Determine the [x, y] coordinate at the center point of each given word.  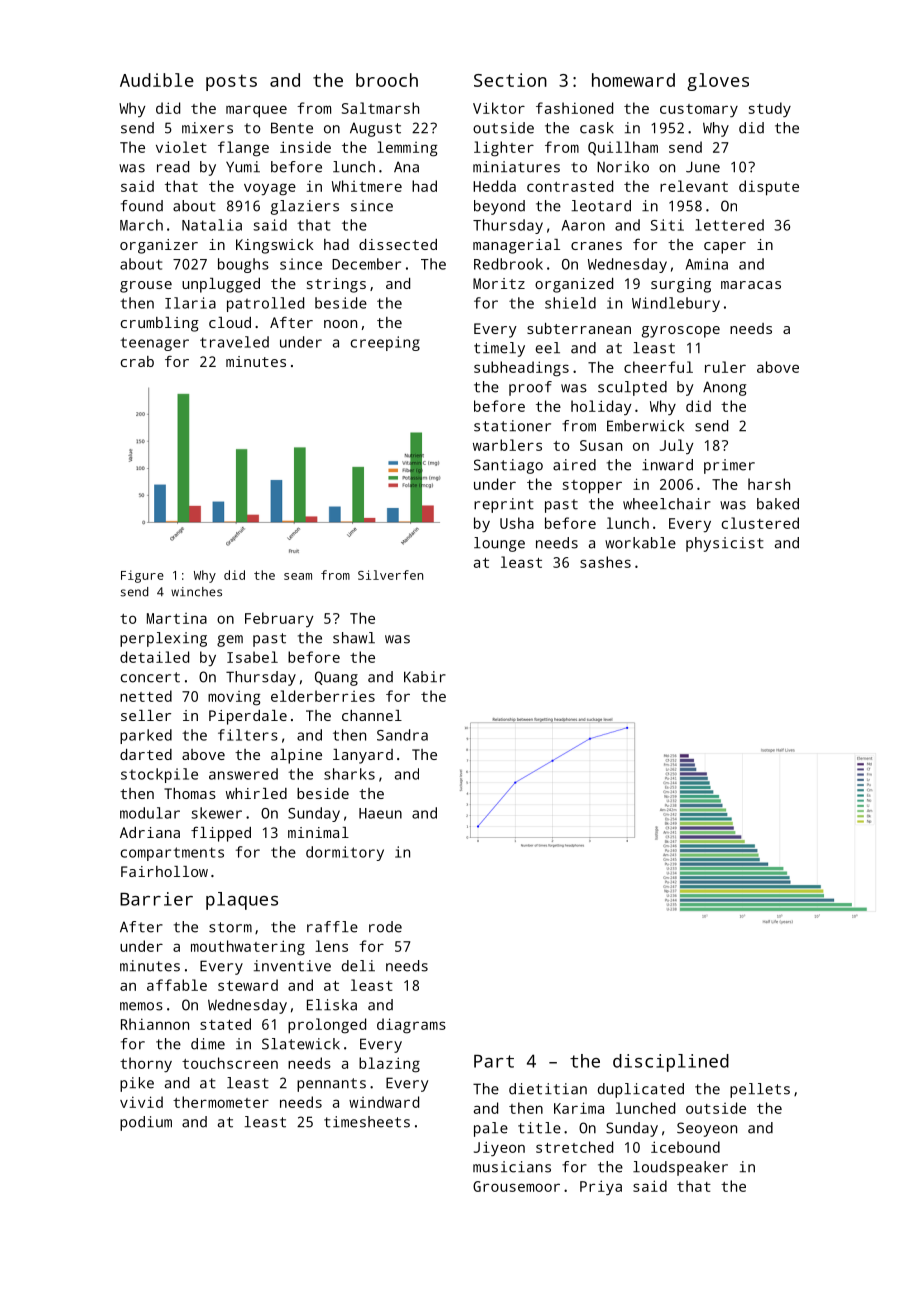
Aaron [583, 225]
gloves [718, 82]
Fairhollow [164, 871]
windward [384, 1102]
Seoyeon [707, 1129]
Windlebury [676, 304]
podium [146, 1123]
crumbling [160, 324]
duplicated [641, 1090]
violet [181, 147]
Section [510, 80]
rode [385, 927]
